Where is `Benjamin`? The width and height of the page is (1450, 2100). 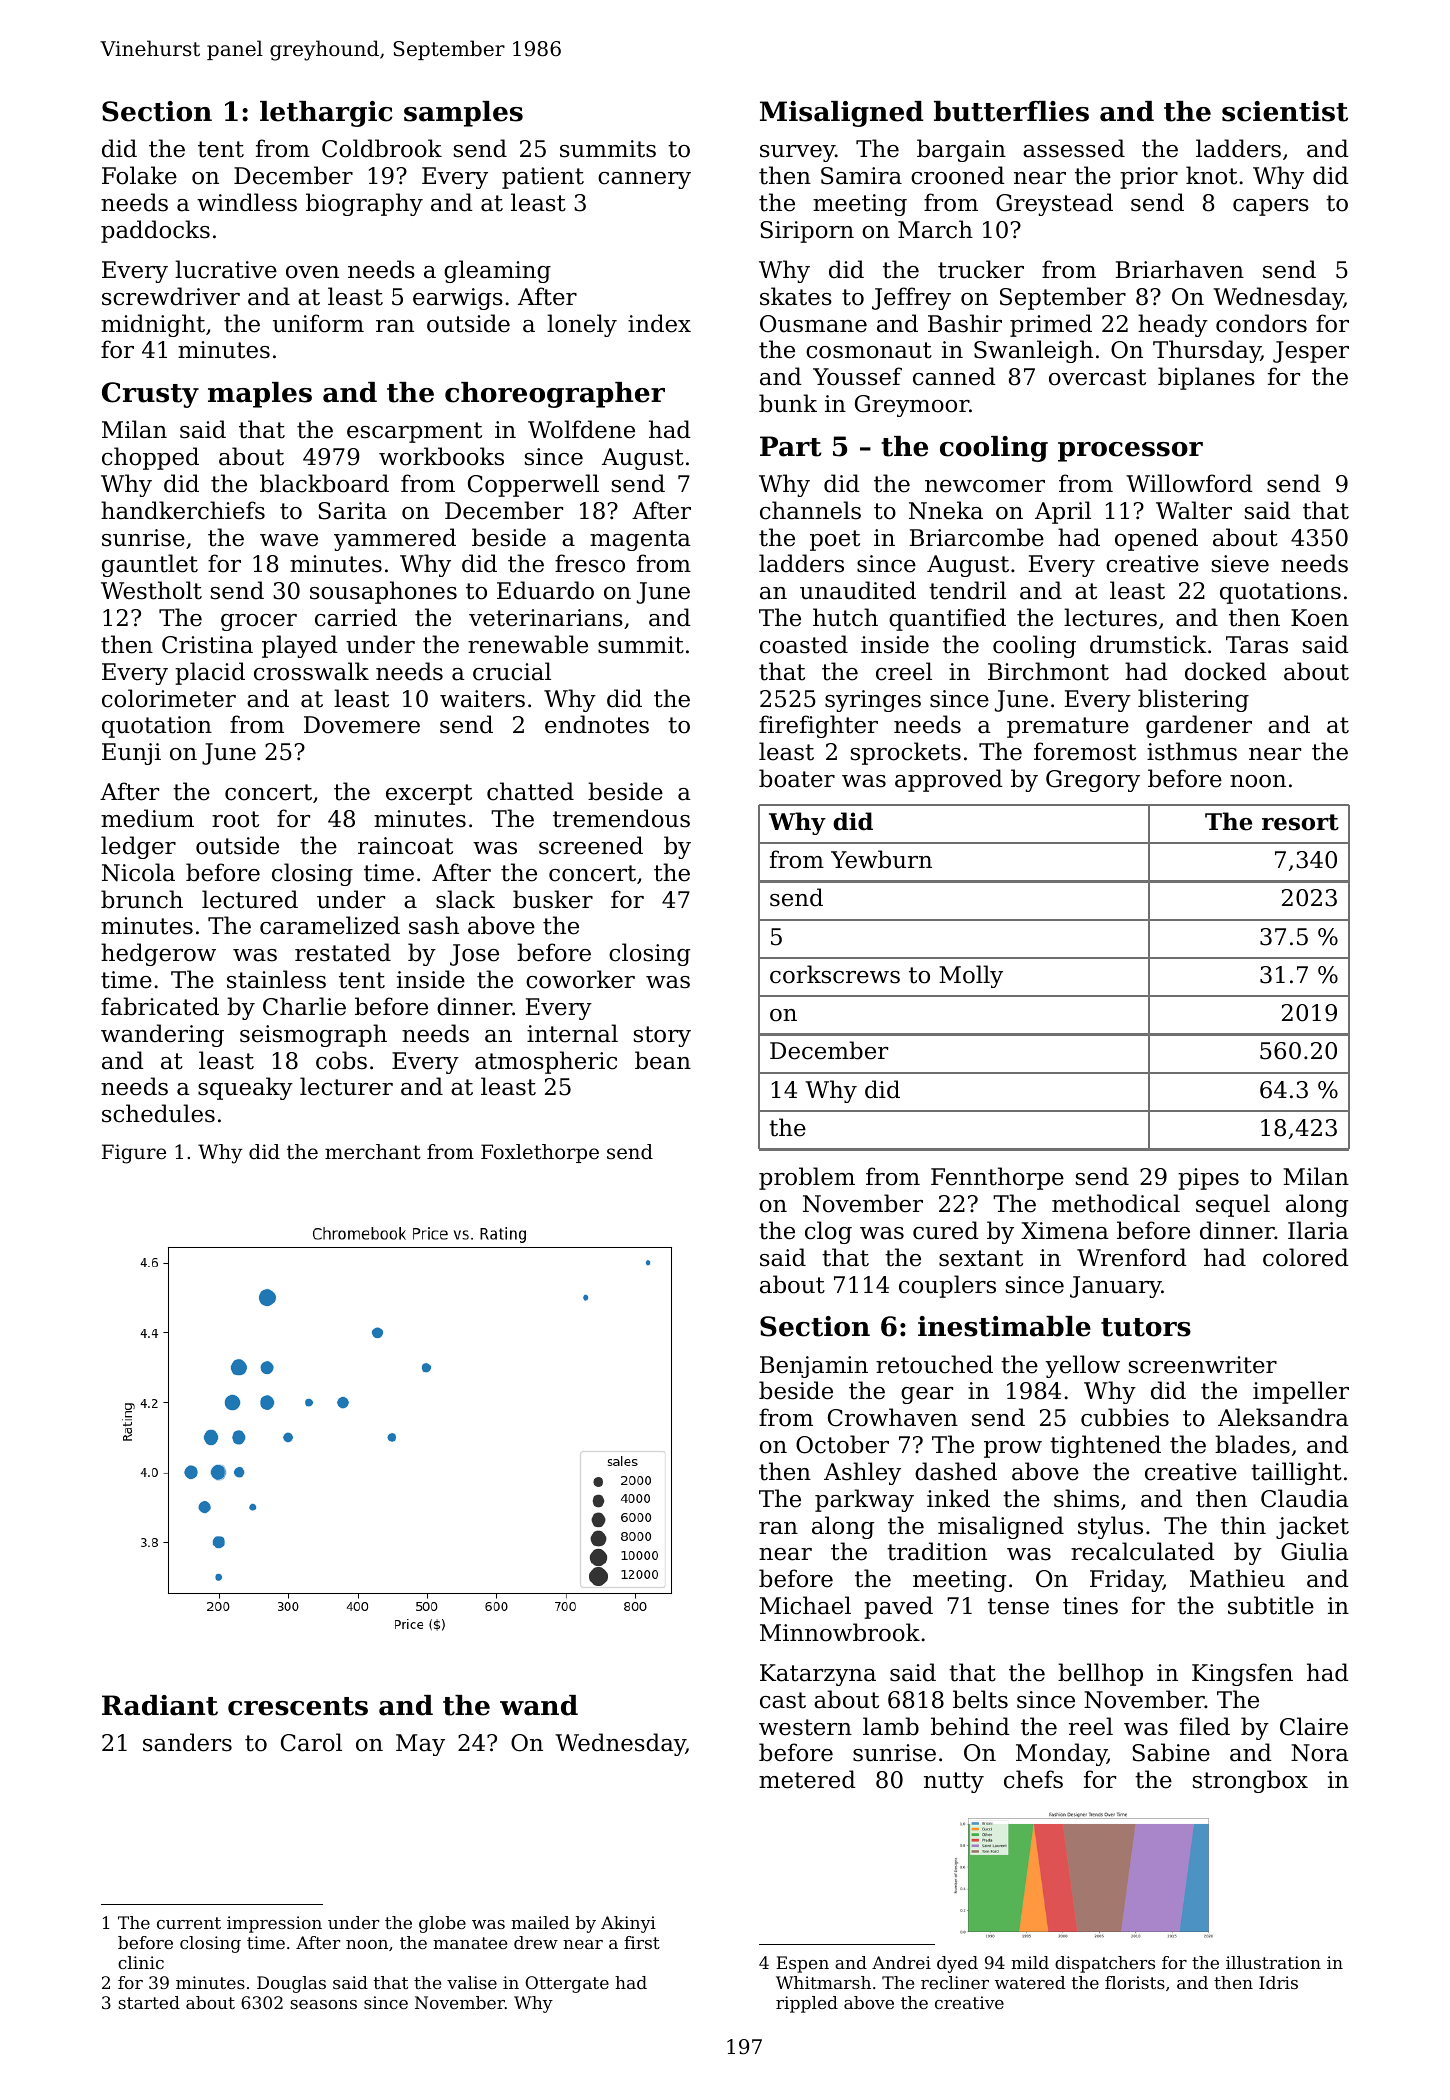
Benjamin is located at coordinates (814, 1367).
